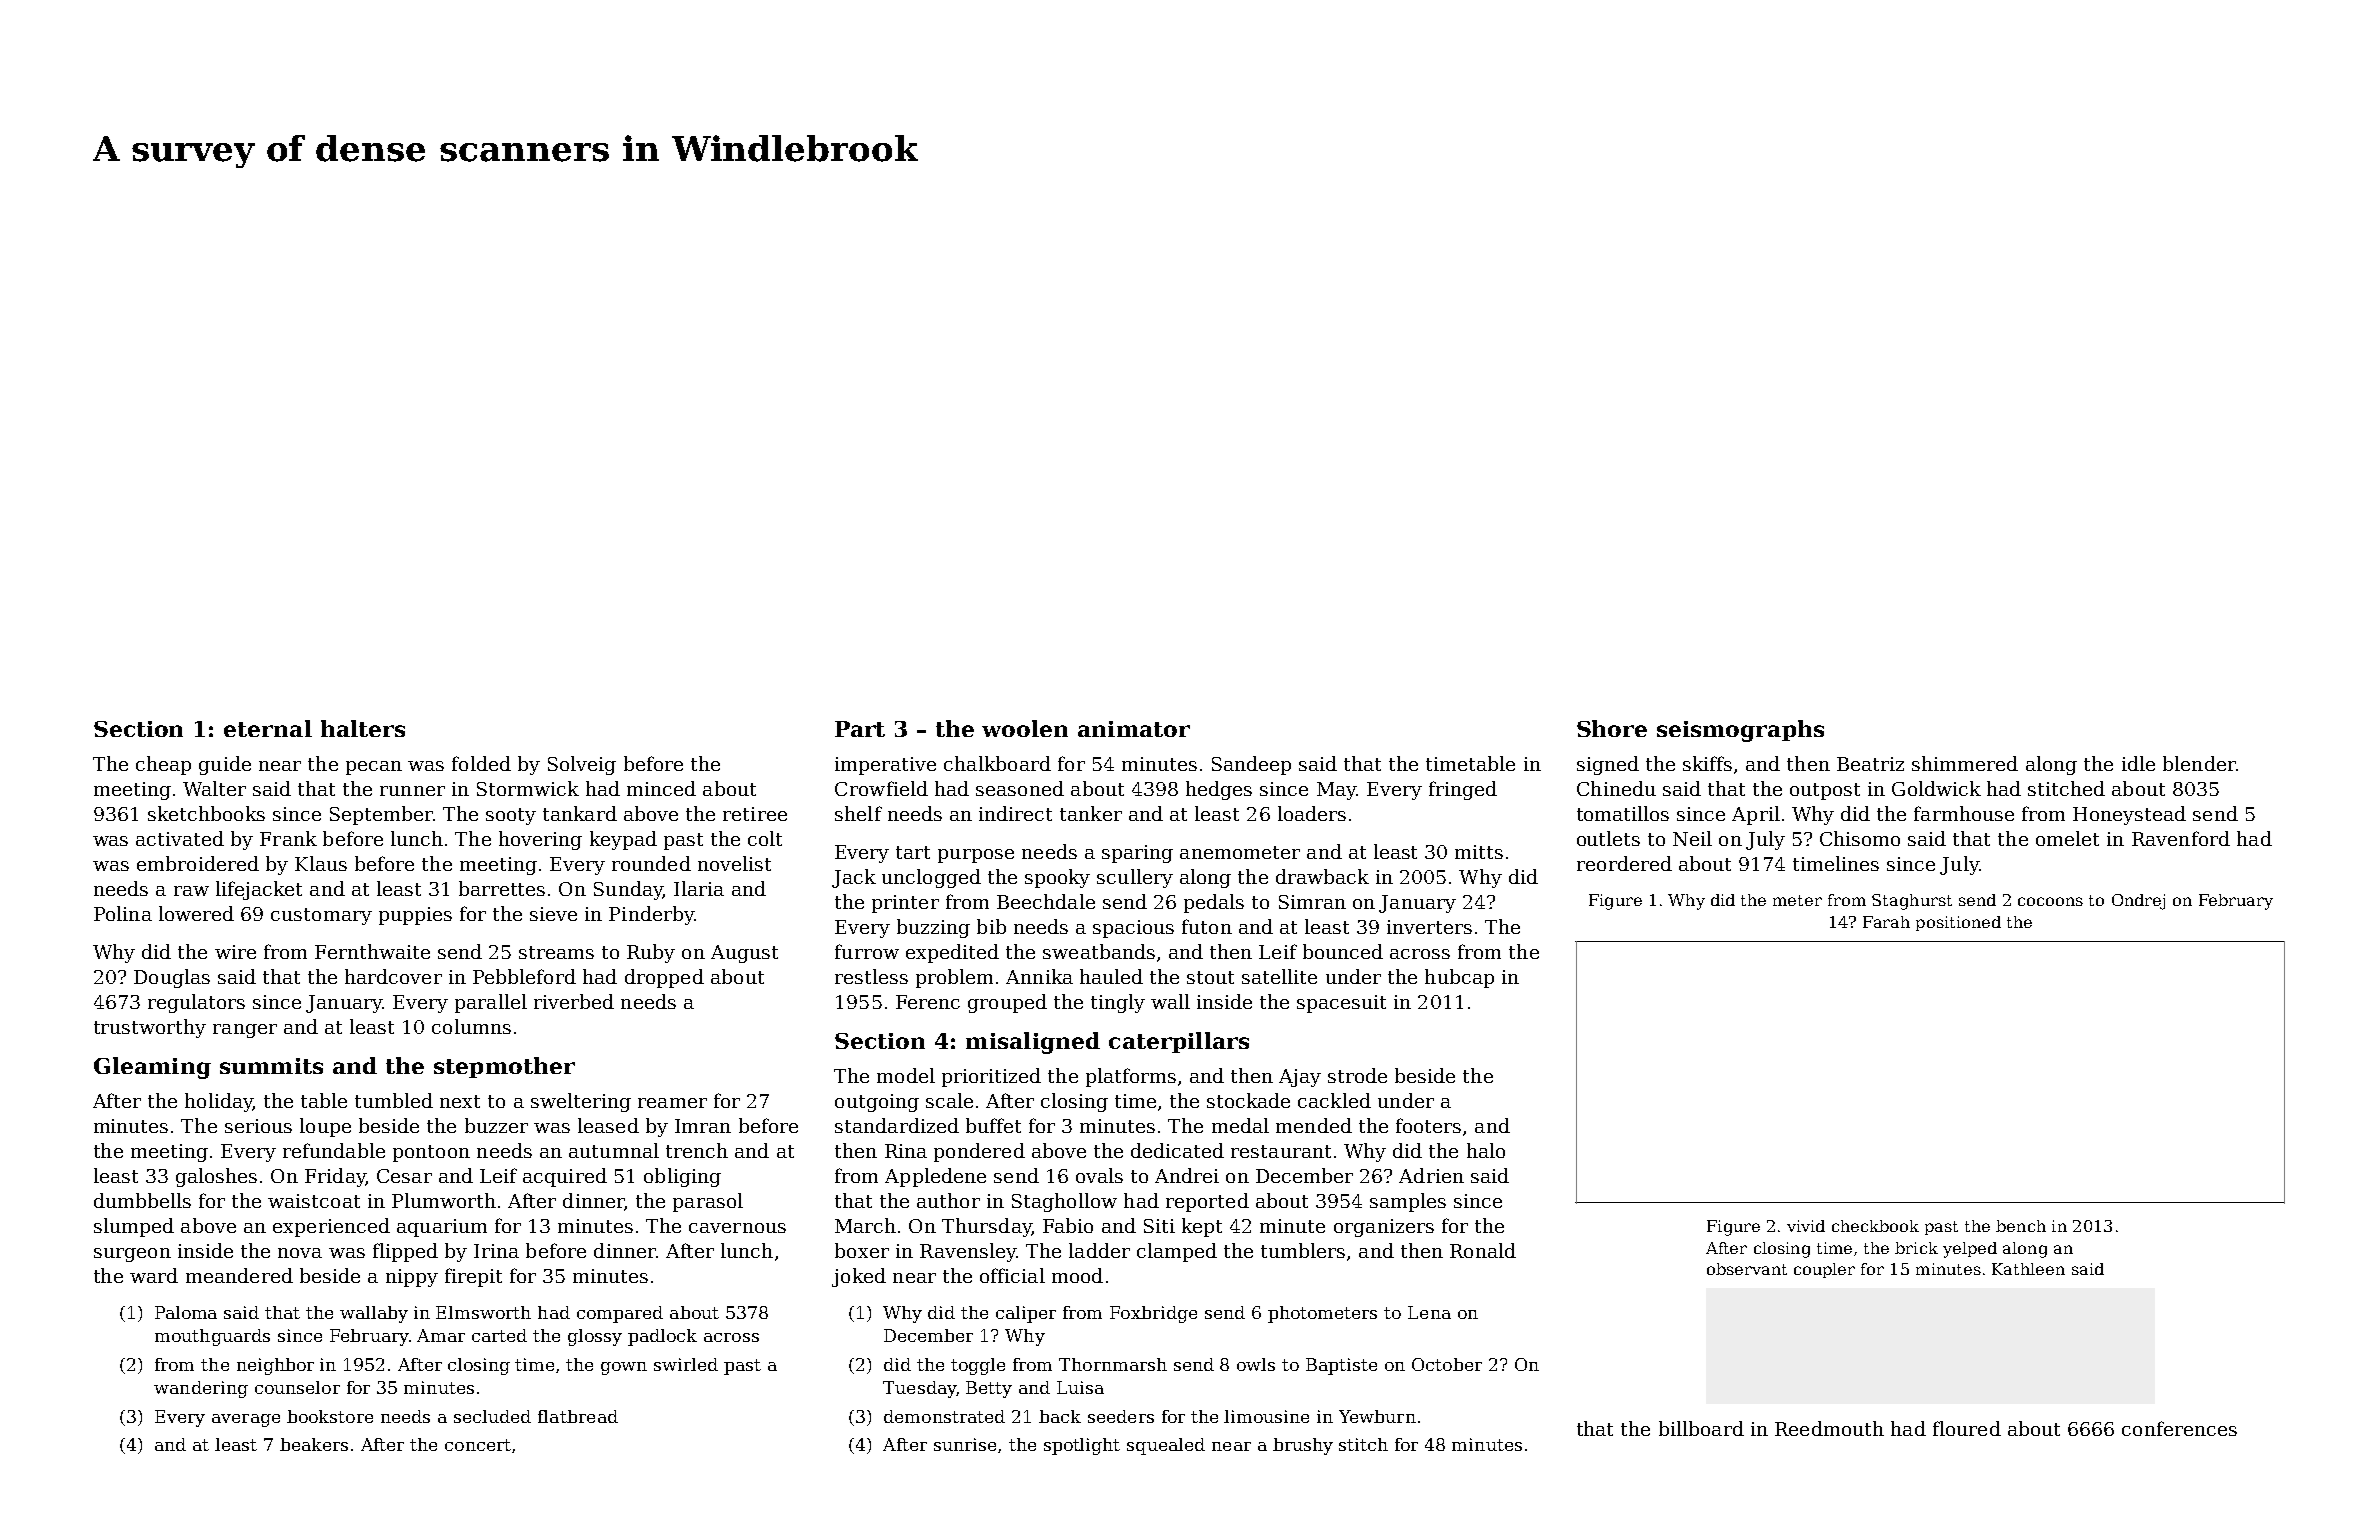 The image size is (2378, 1539). I want to click on sunrise, so click(965, 1444).
